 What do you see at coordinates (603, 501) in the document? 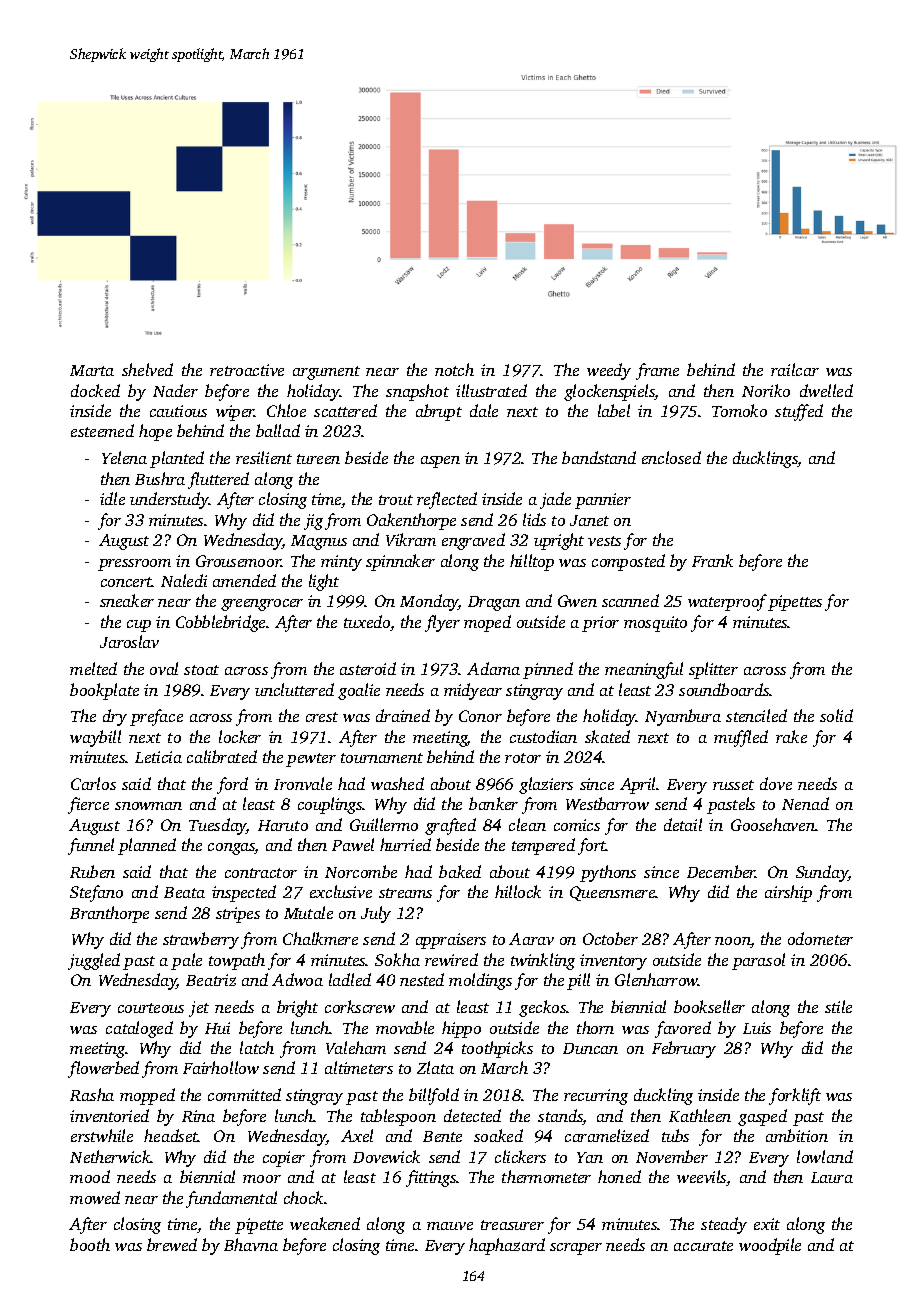
I see `pannier` at bounding box center [603, 501].
